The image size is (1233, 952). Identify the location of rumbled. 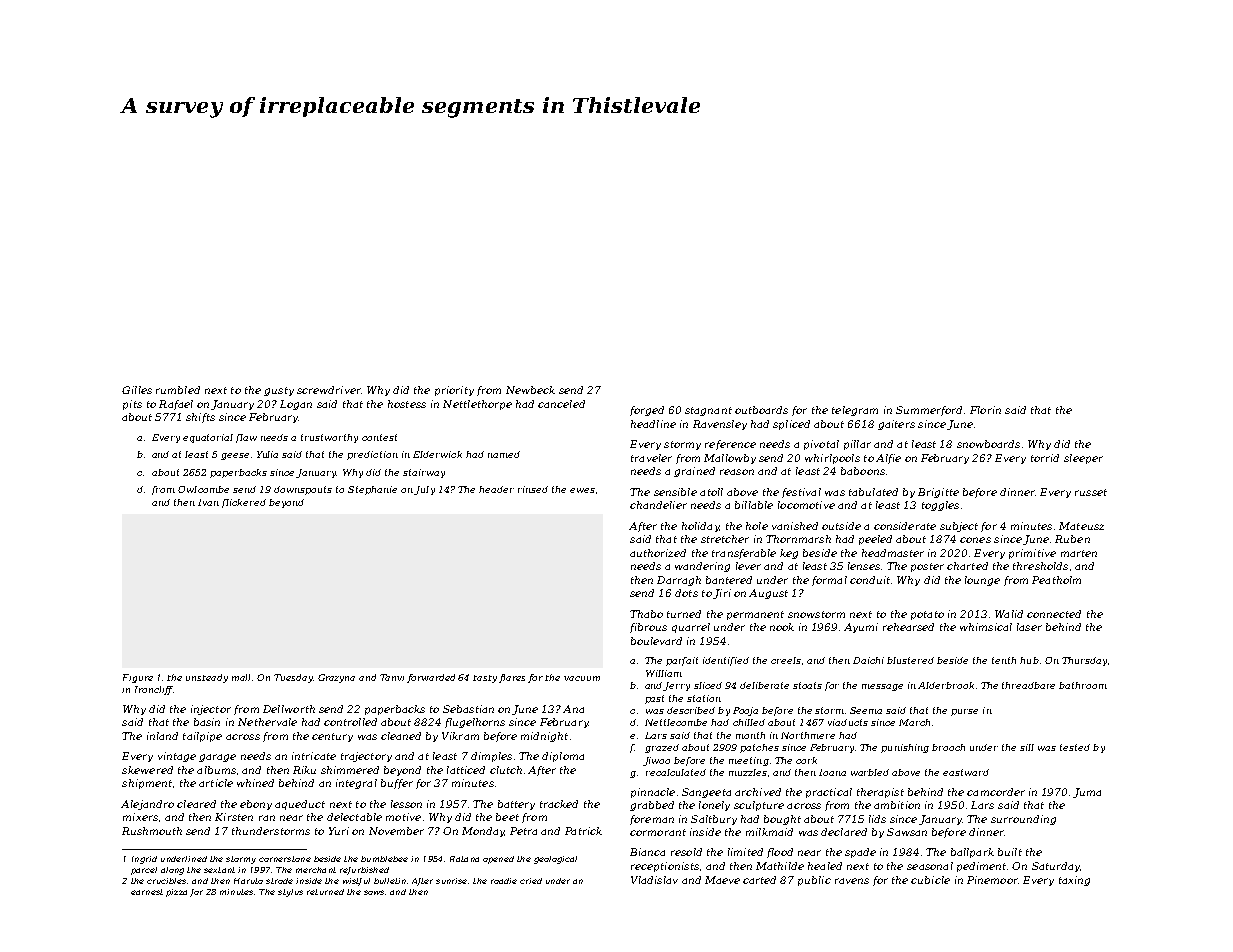
(178, 390).
